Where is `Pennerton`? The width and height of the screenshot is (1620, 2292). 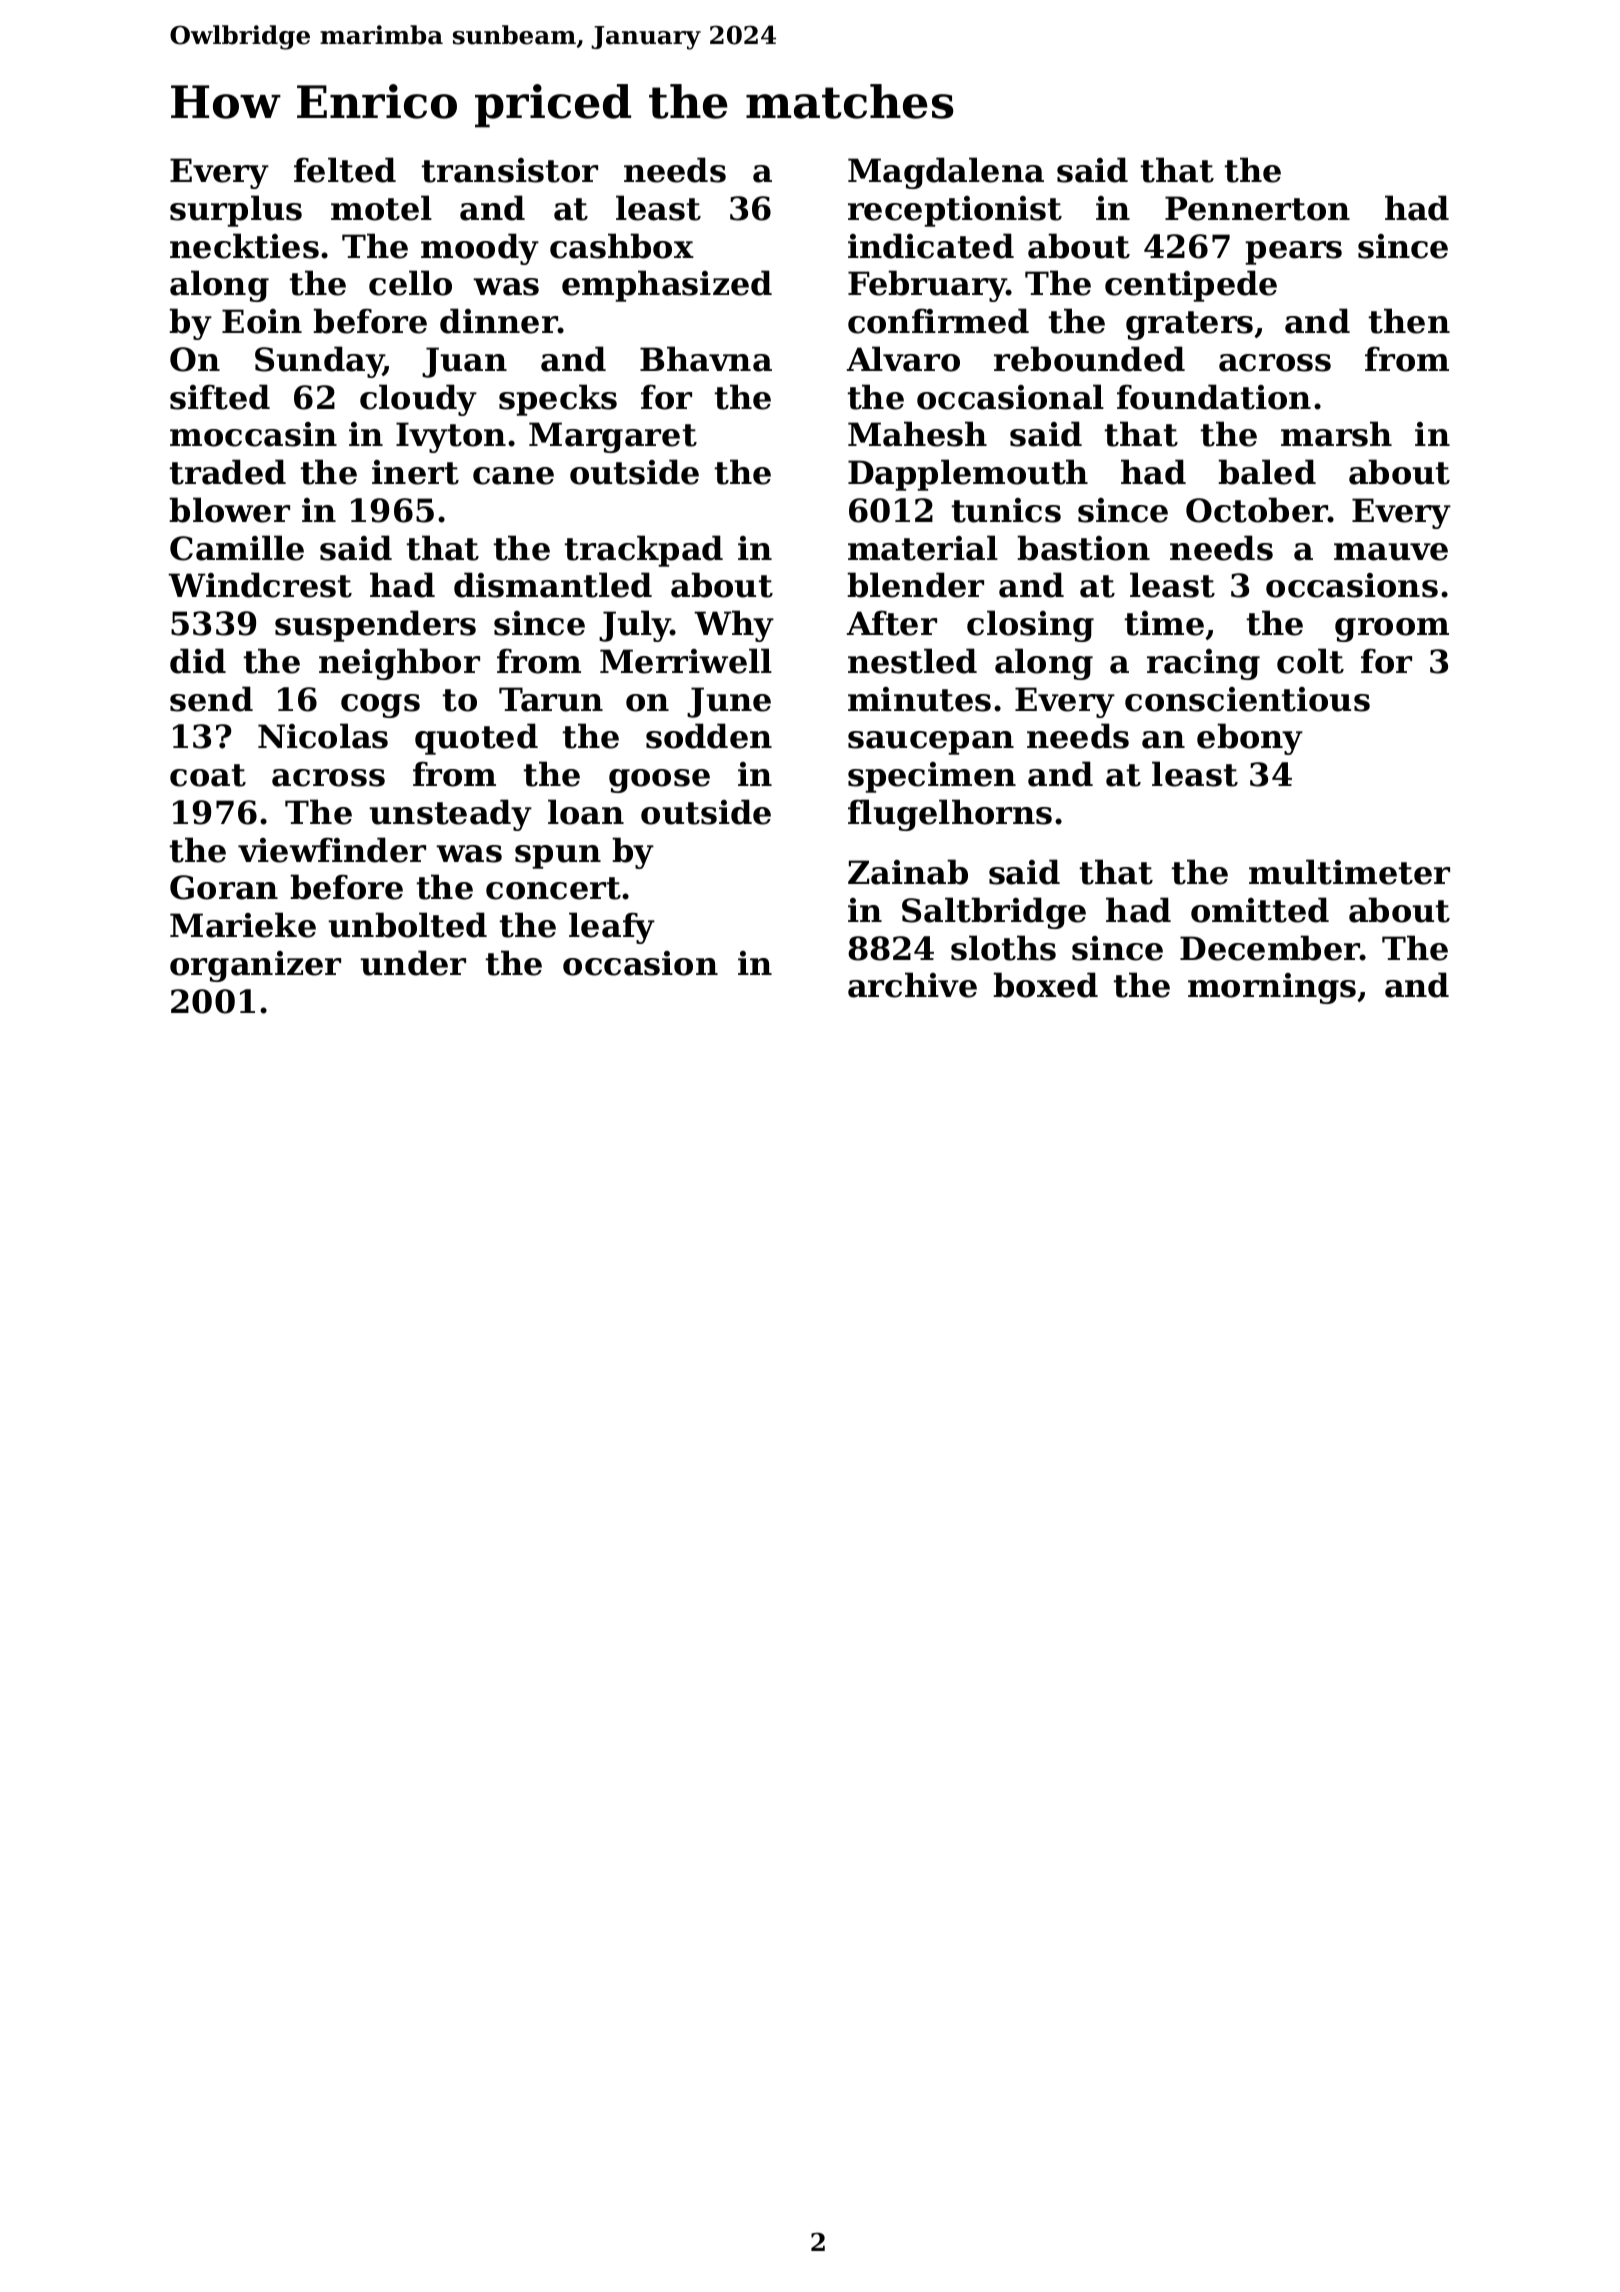 Pennerton is located at coordinates (1257, 208).
